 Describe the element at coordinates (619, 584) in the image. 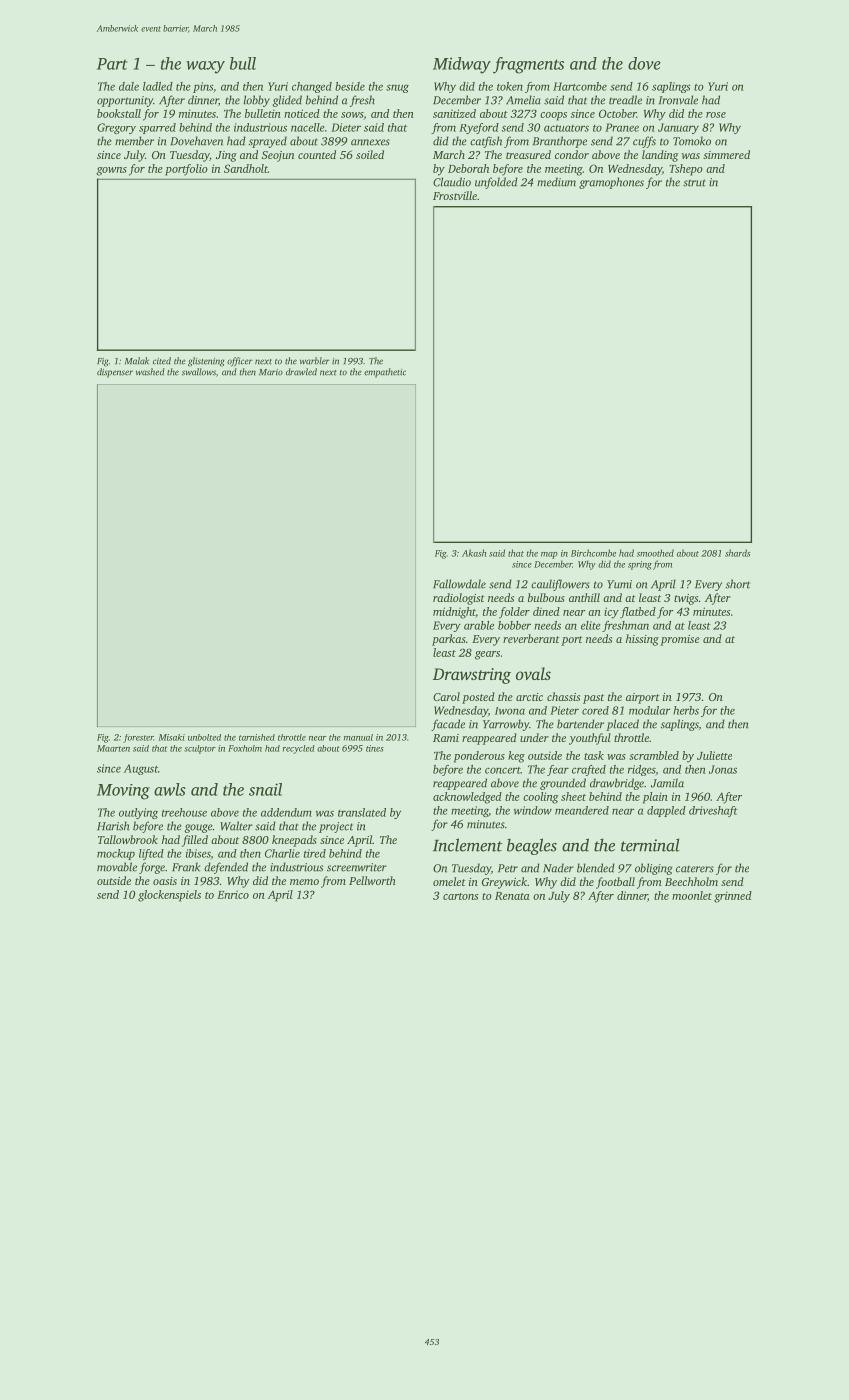

I see `Yumi` at that location.
